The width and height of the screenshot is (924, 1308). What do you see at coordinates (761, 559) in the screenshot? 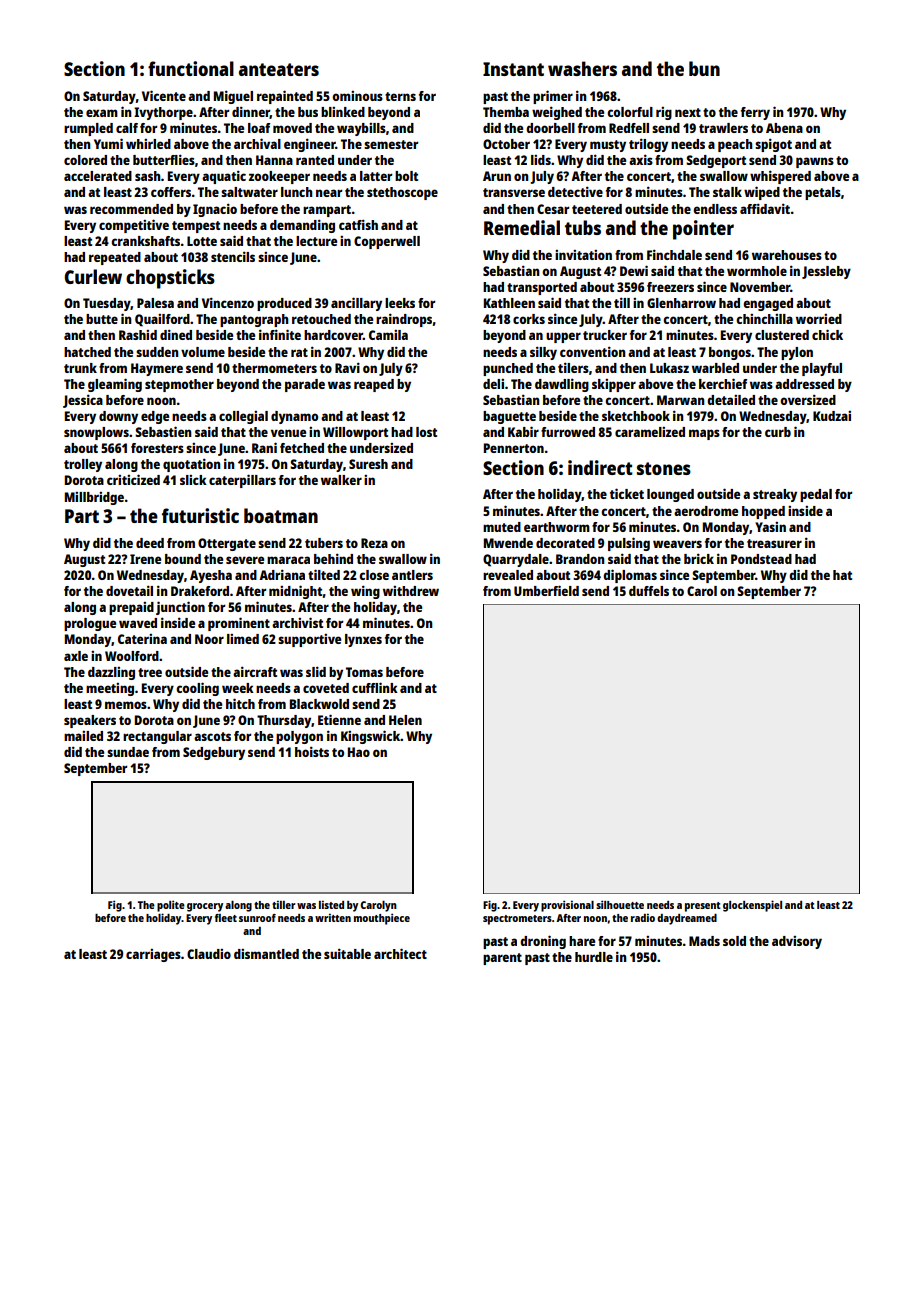
I see `Pondstead` at bounding box center [761, 559].
